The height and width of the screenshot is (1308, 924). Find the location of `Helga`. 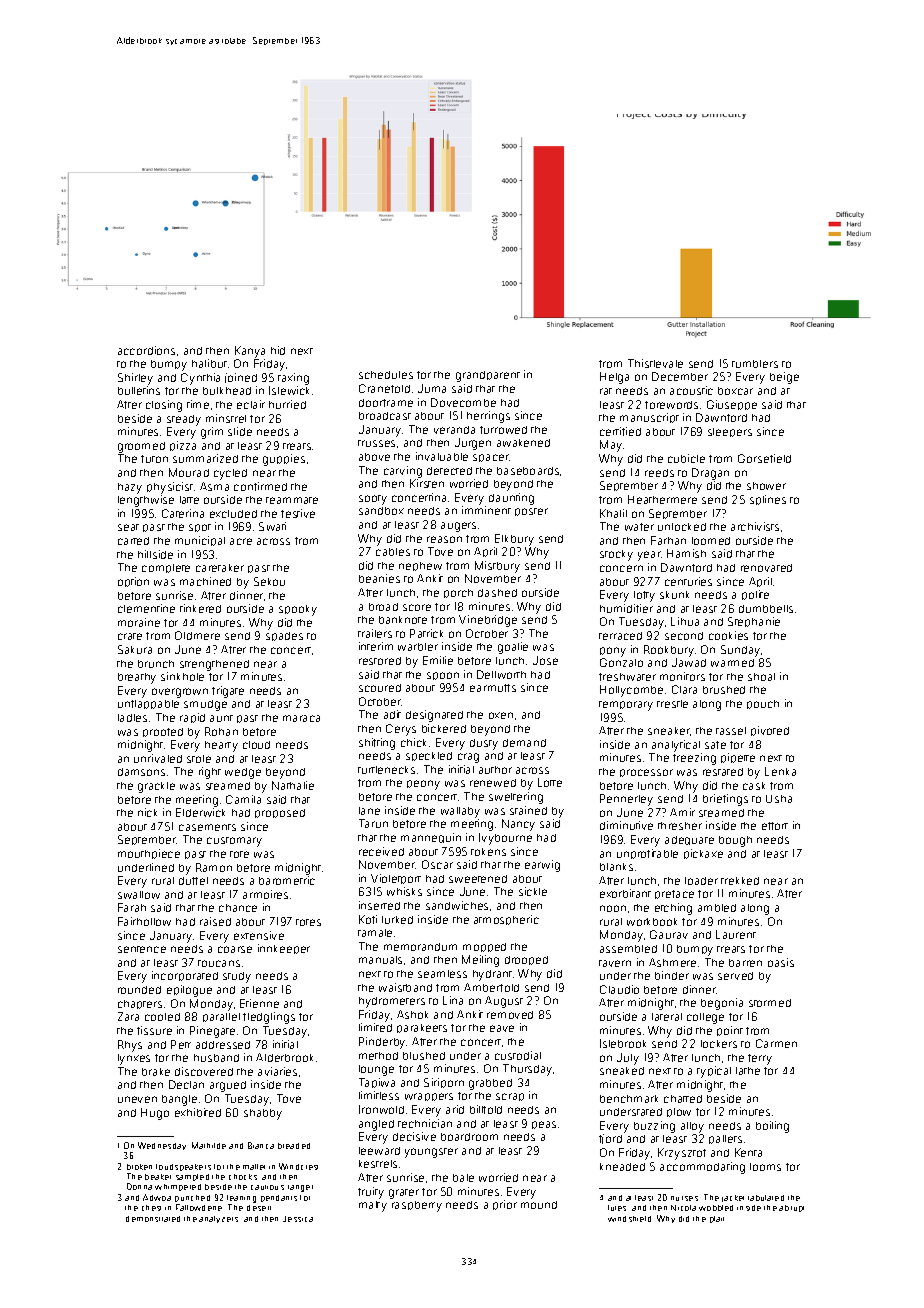

Helga is located at coordinates (614, 378).
